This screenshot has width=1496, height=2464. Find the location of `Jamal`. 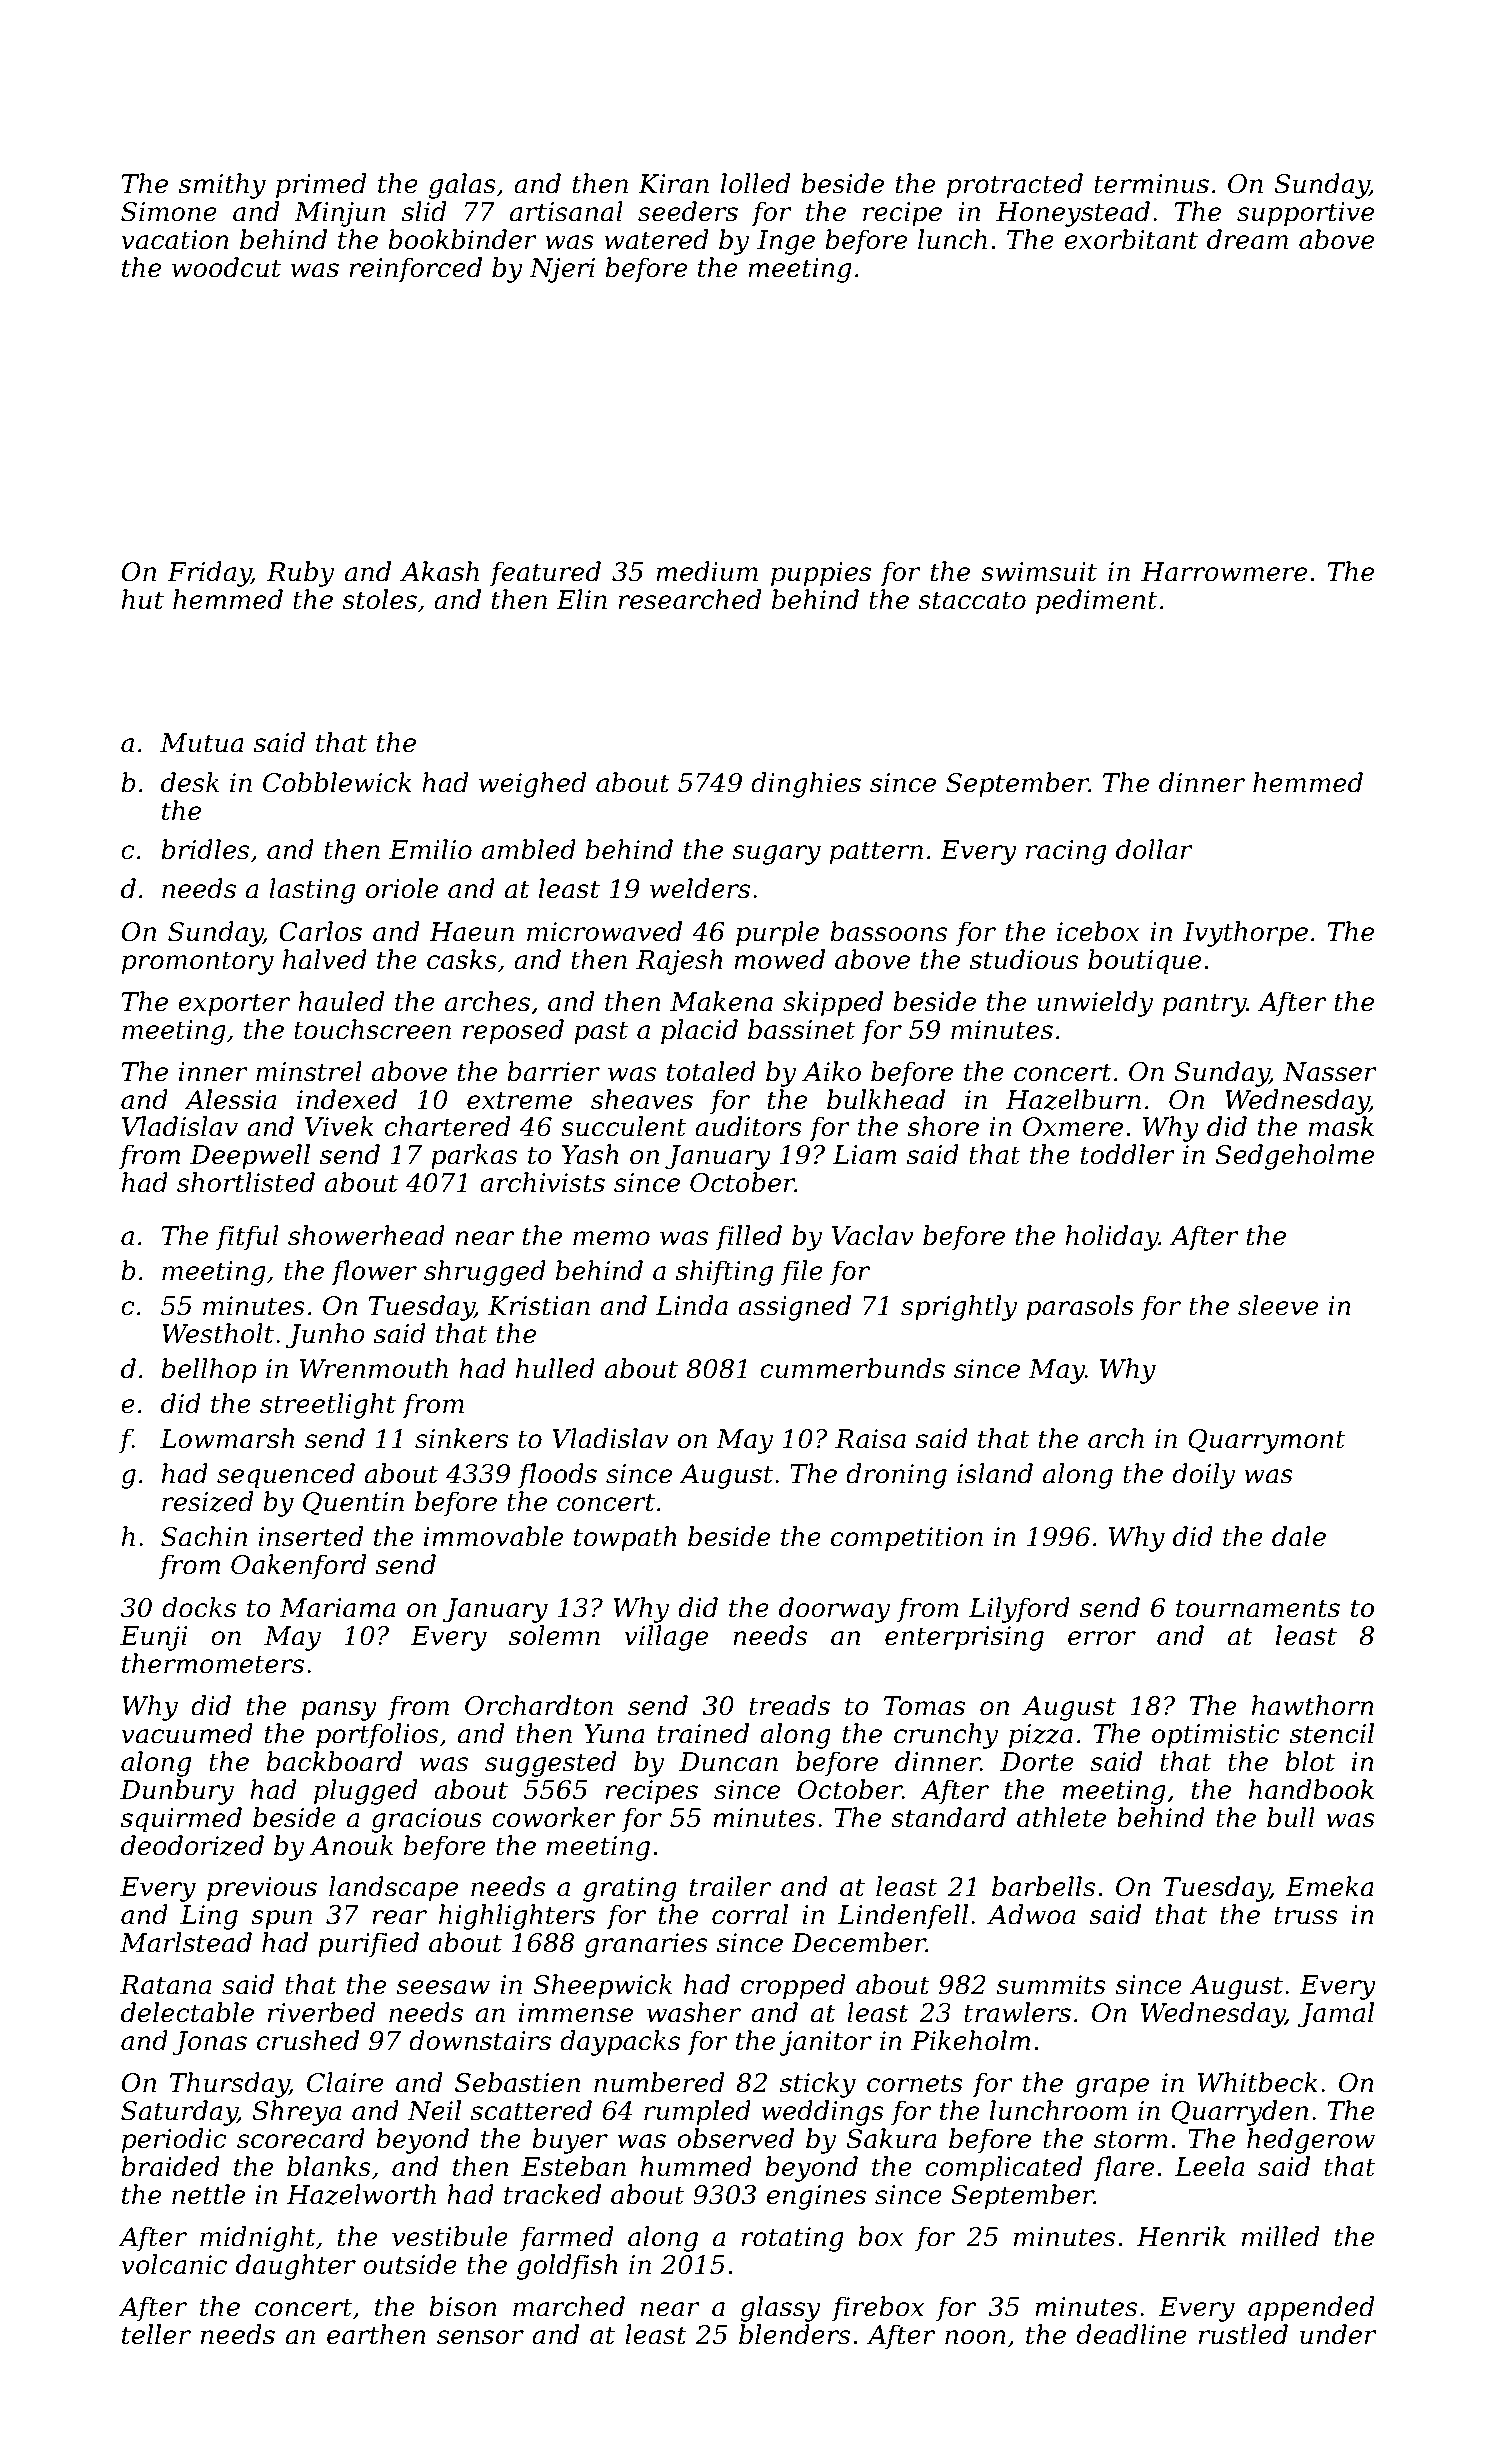

Jamal is located at coordinates (1336, 2015).
